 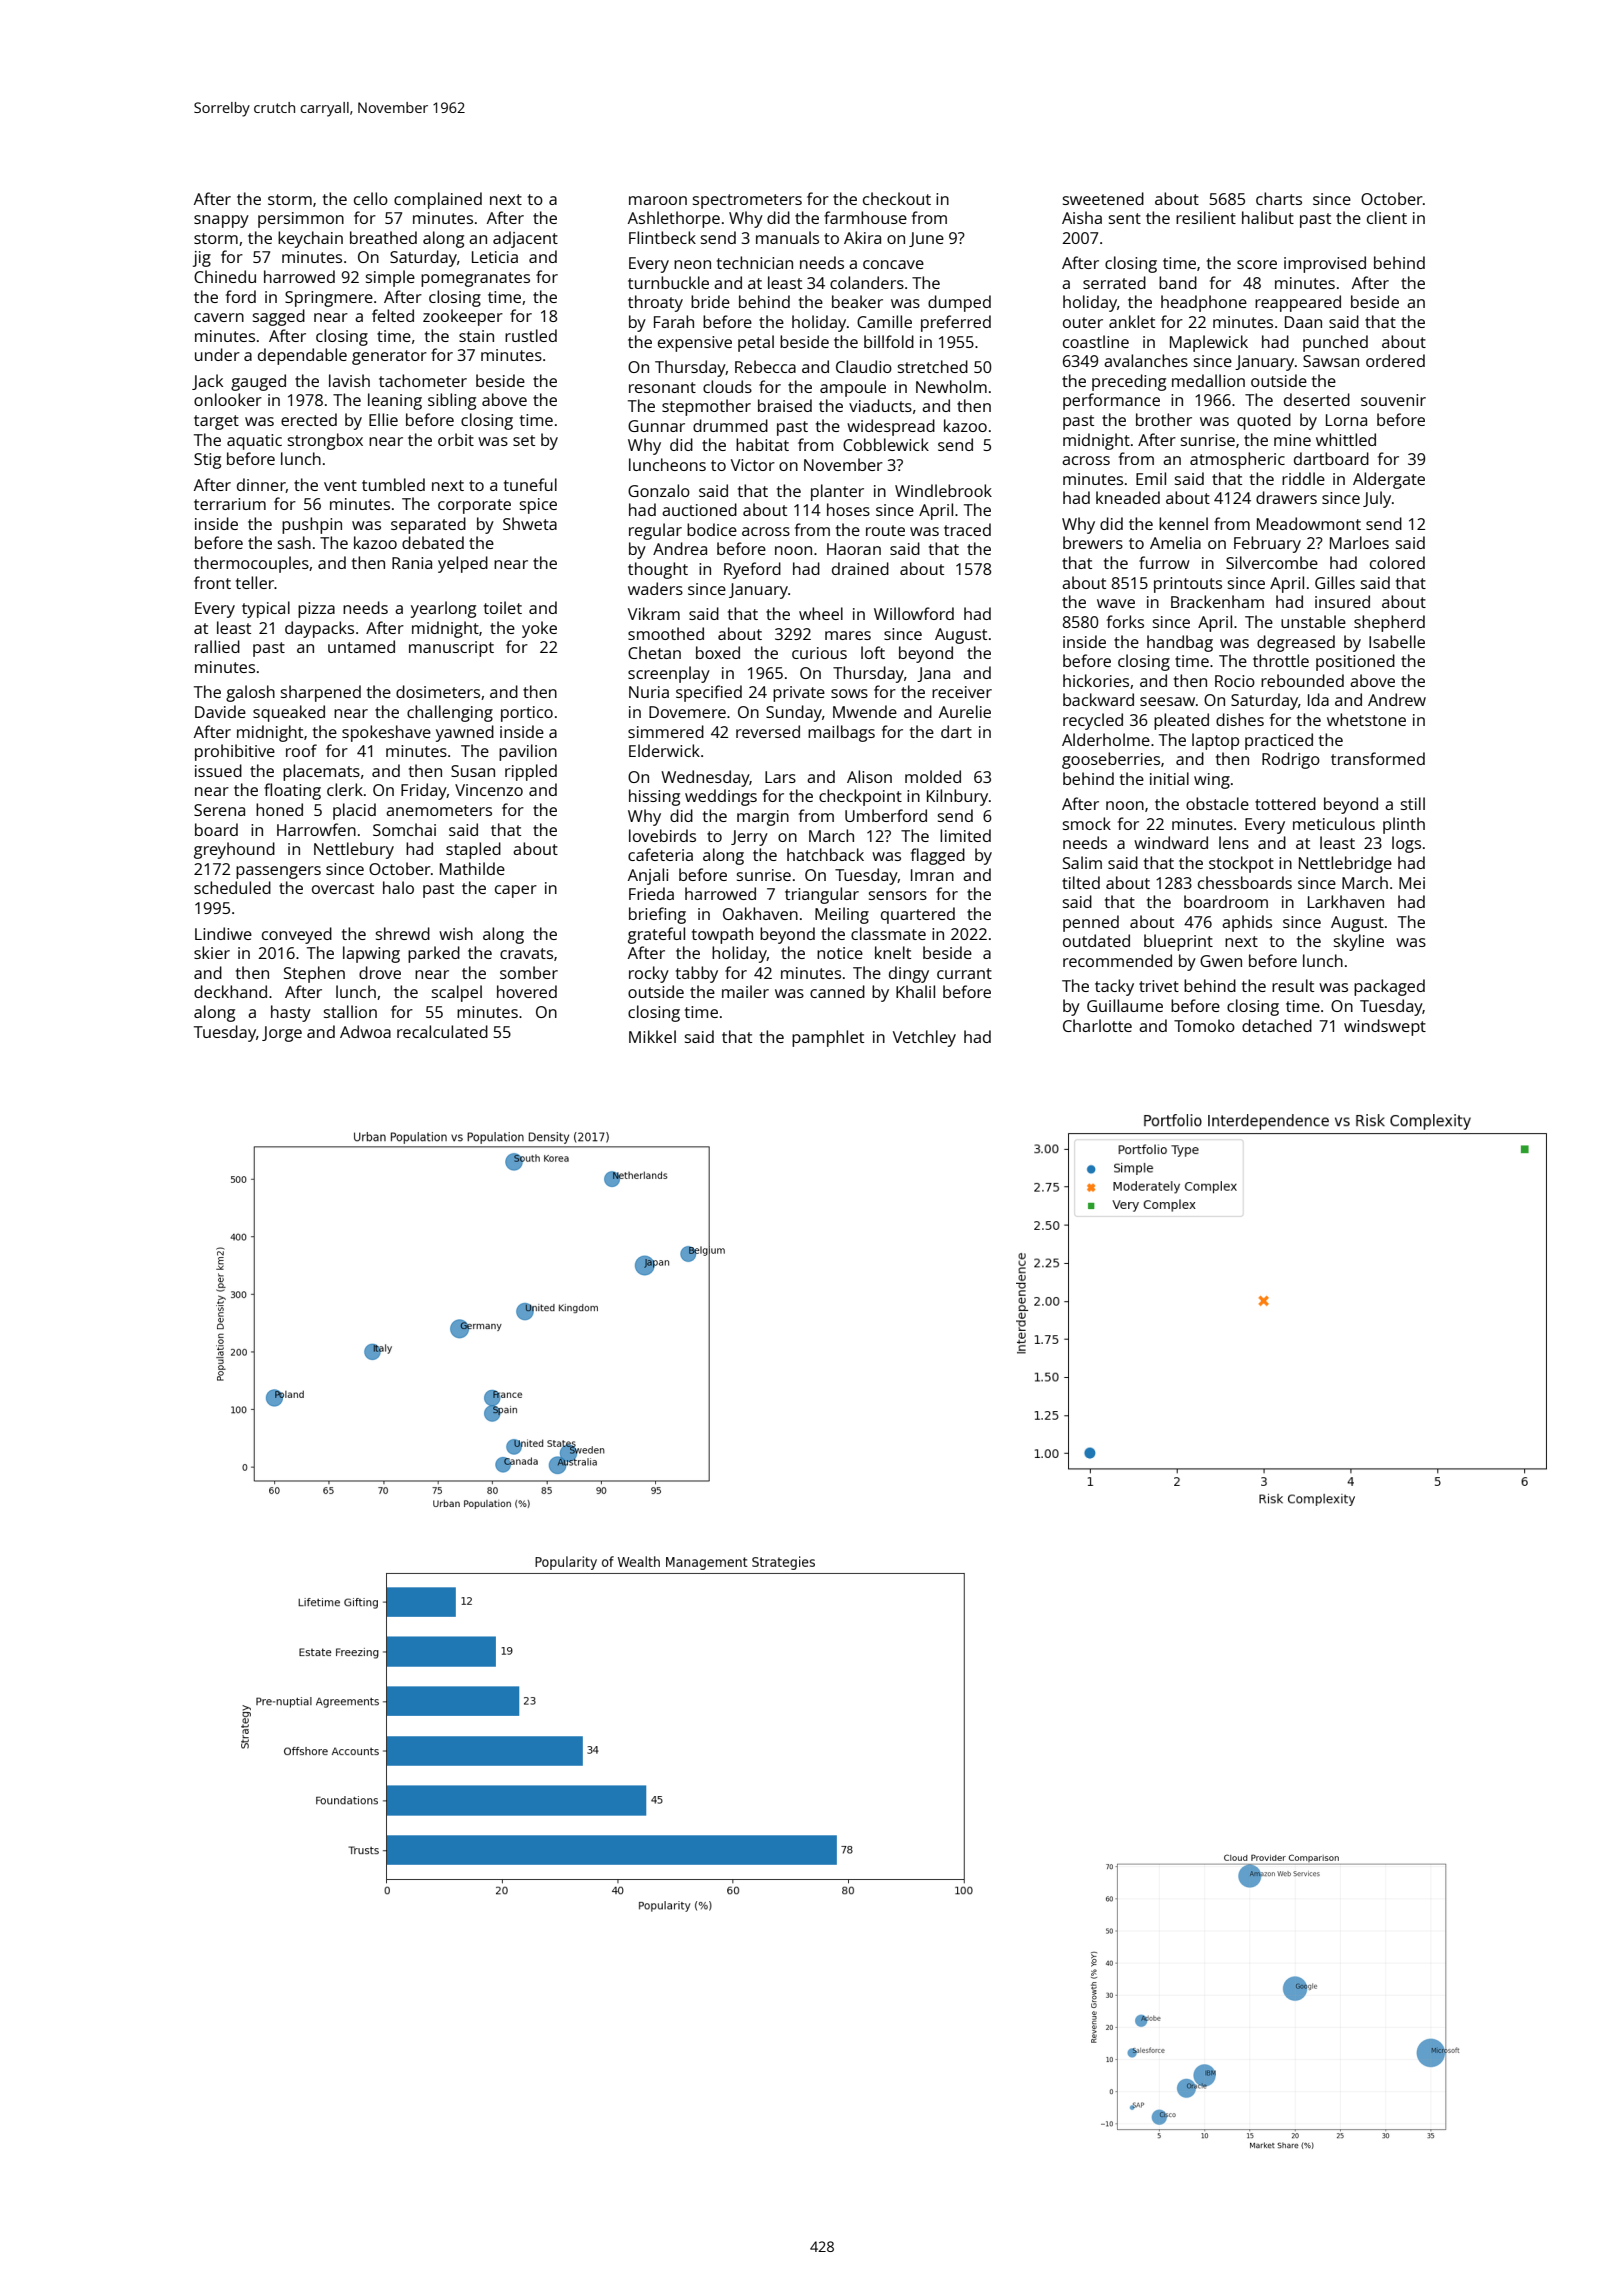 What do you see at coordinates (1387, 217) in the screenshot?
I see `client` at bounding box center [1387, 217].
